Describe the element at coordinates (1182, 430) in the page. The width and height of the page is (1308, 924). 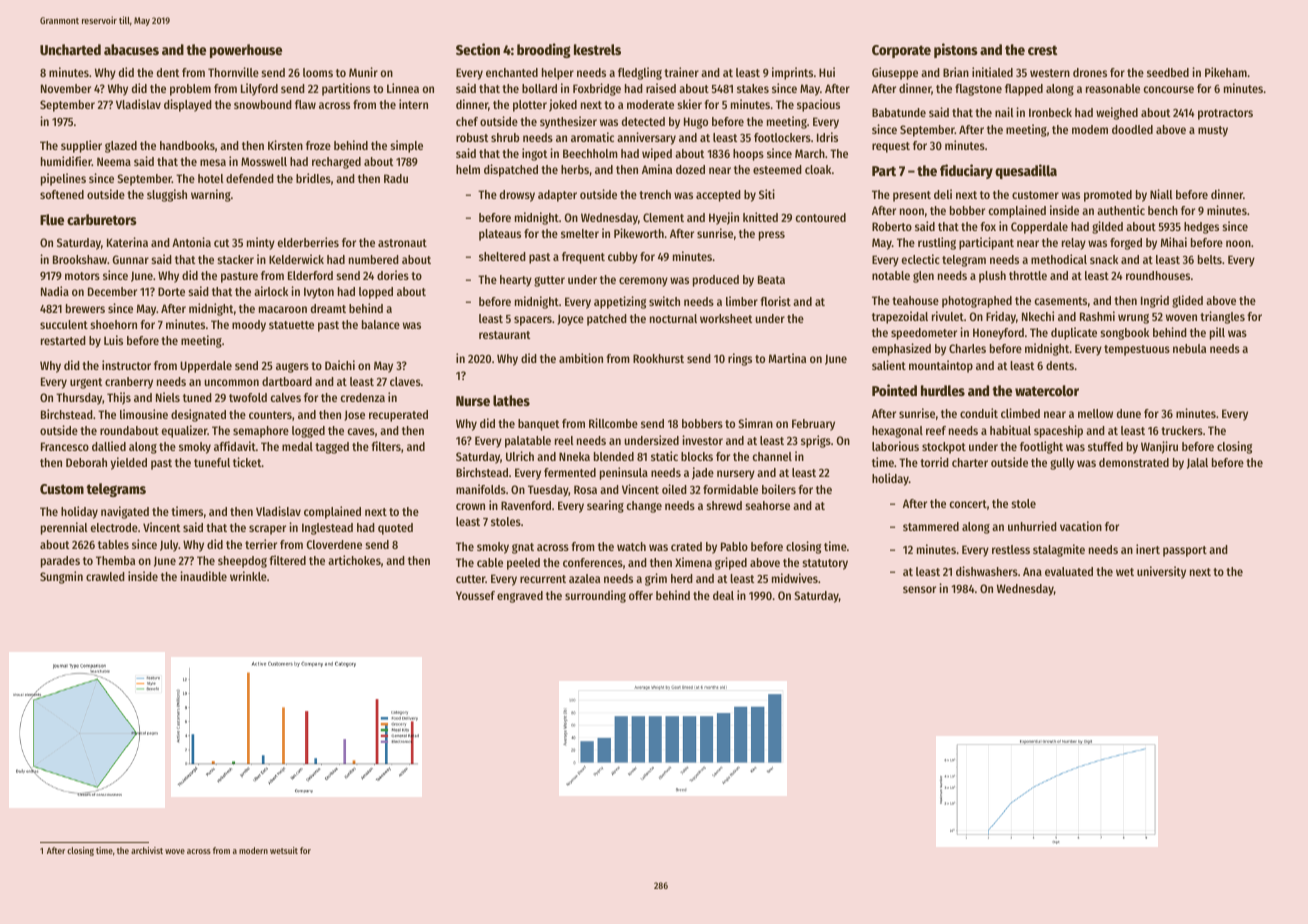
I see `truckers` at that location.
